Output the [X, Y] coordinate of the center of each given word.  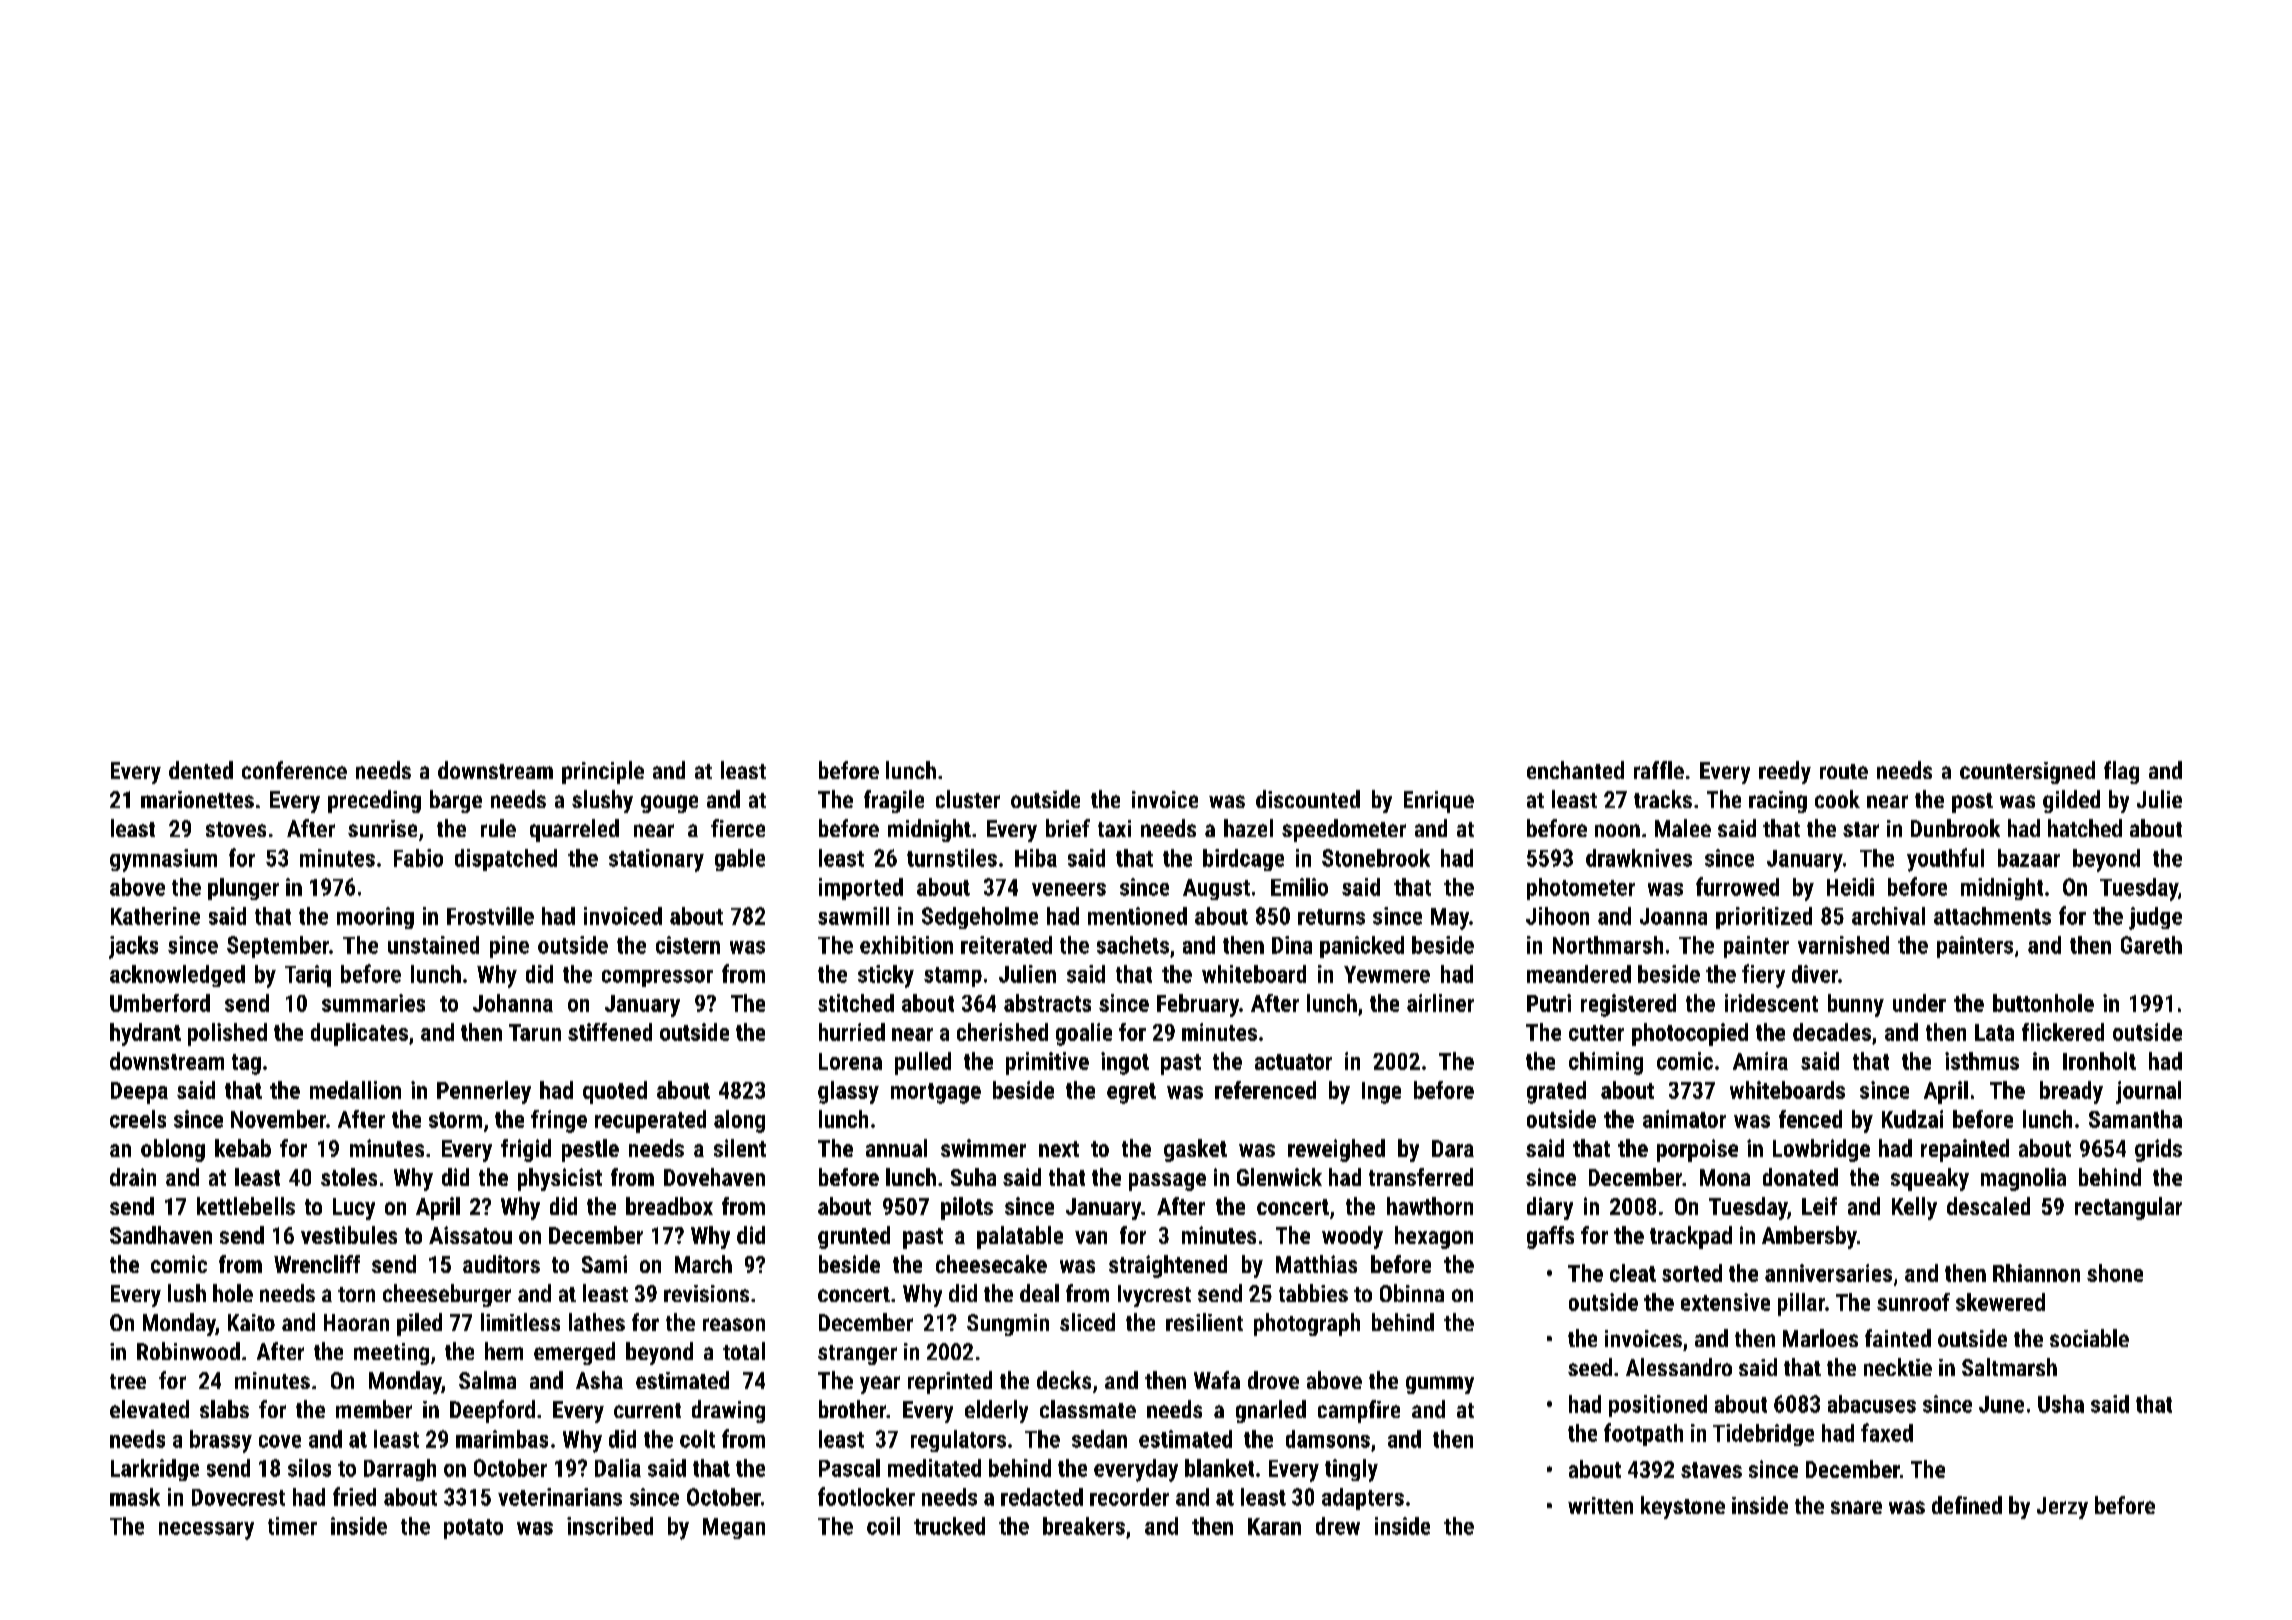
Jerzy [2062, 1508]
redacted [1042, 1497]
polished [227, 1034]
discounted [1308, 799]
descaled [1988, 1206]
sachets [1133, 945]
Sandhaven [161, 1235]
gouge [669, 804]
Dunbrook [1955, 828]
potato [473, 1529]
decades [1832, 1032]
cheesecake [991, 1264]
